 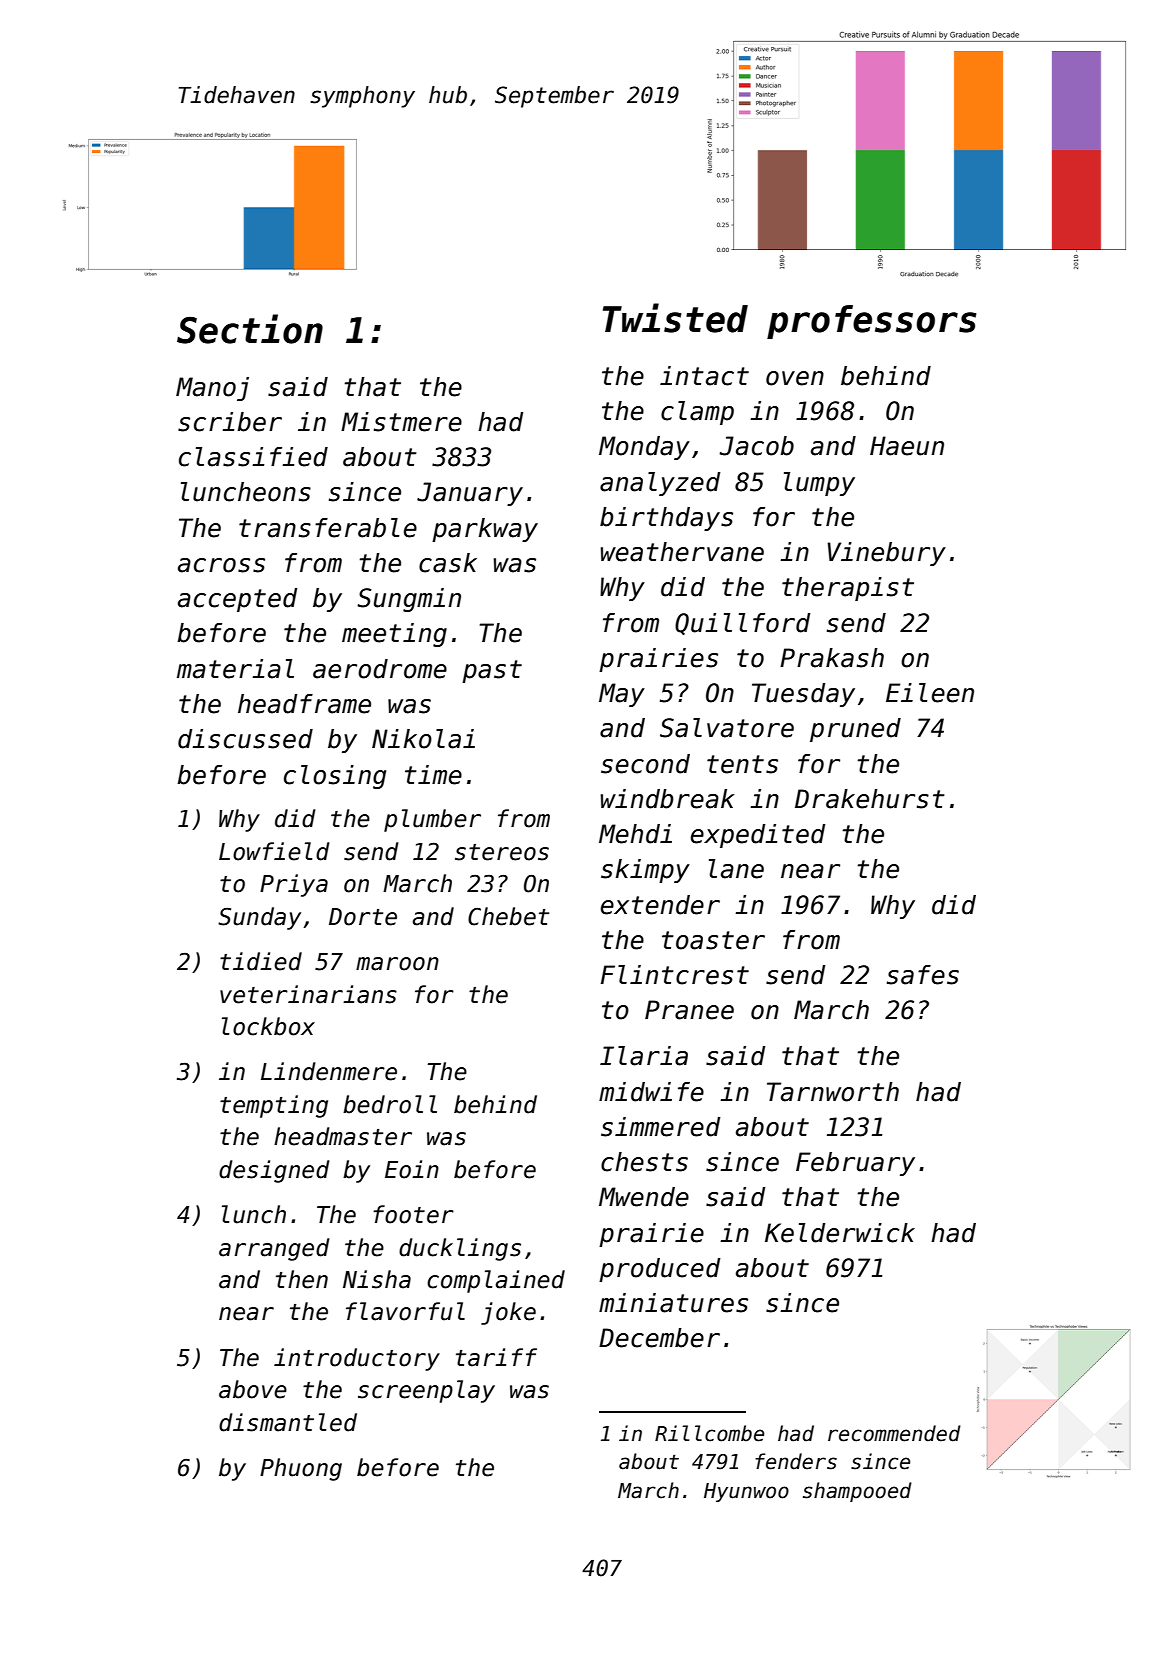 I want to click on tempting, so click(x=274, y=1106).
